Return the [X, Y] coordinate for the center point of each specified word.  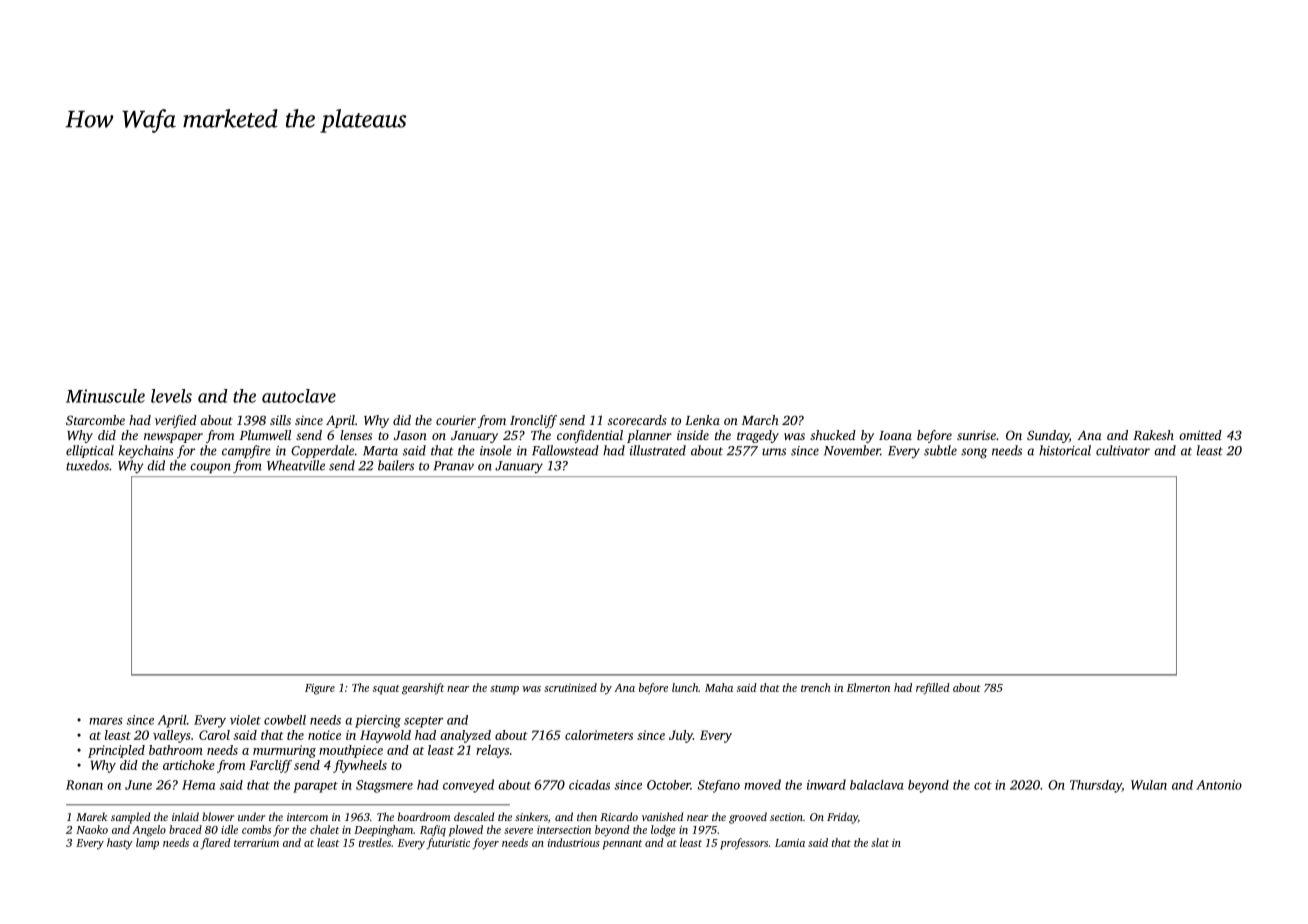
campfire [246, 451]
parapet [315, 787]
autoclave [299, 396]
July [681, 736]
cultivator [1123, 450]
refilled [933, 689]
